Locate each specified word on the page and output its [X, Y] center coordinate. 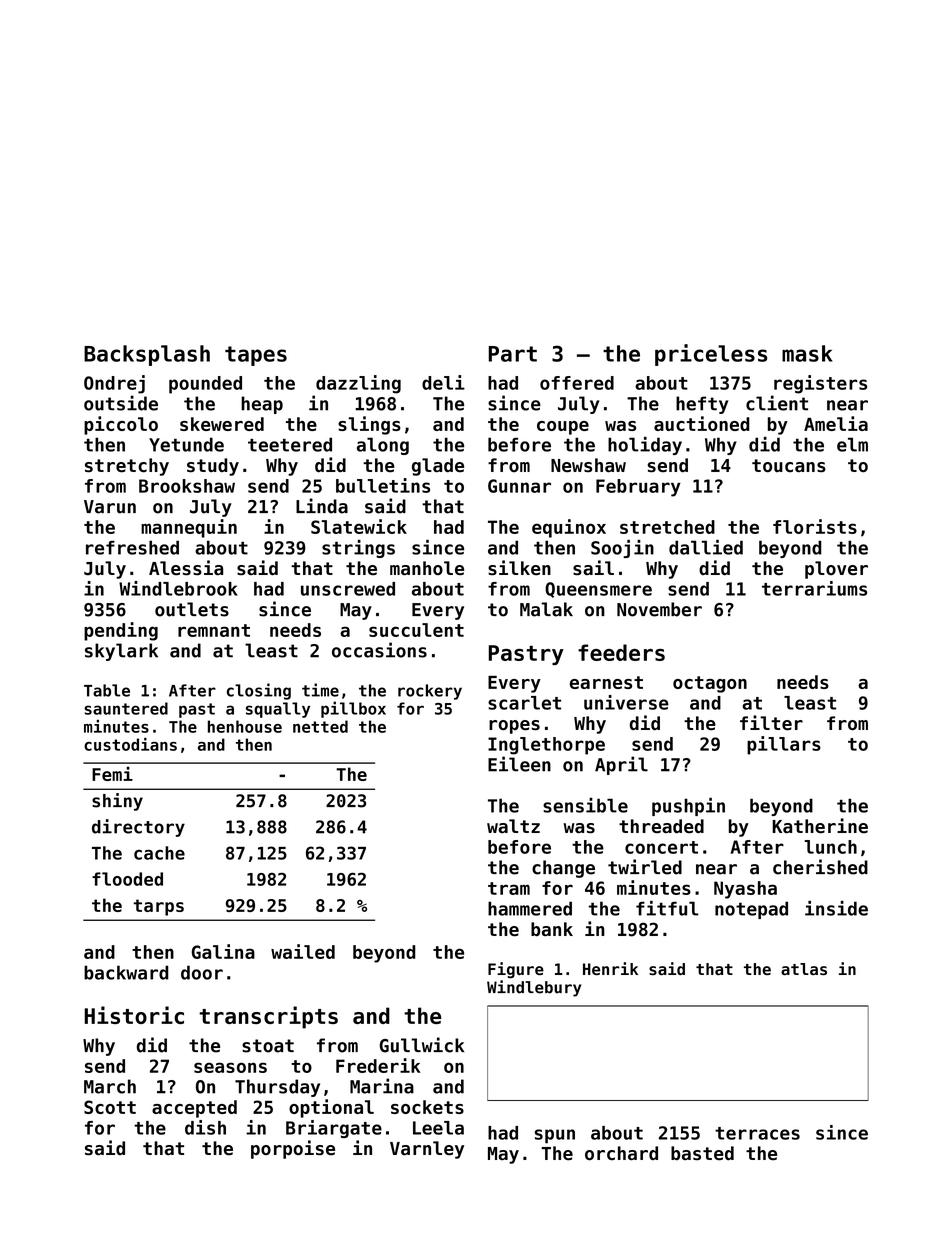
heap [262, 405]
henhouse [245, 726]
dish [205, 1127]
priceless [711, 355]
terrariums [814, 588]
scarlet [524, 703]
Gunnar [519, 486]
